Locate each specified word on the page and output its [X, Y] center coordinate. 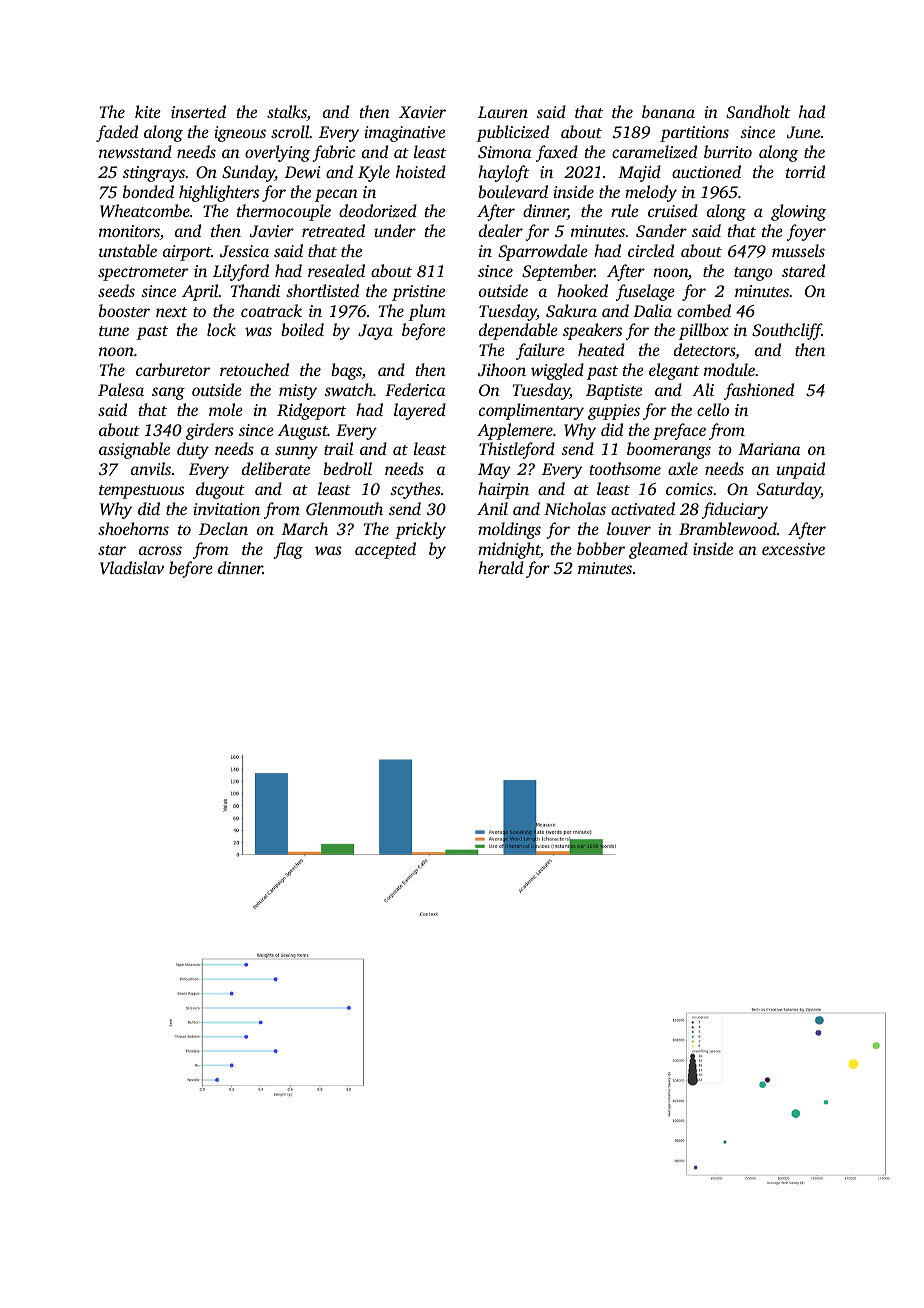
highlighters [219, 193]
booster [124, 310]
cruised [673, 210]
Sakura [571, 311]
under [395, 230]
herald [501, 567]
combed [704, 310]
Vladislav [132, 568]
